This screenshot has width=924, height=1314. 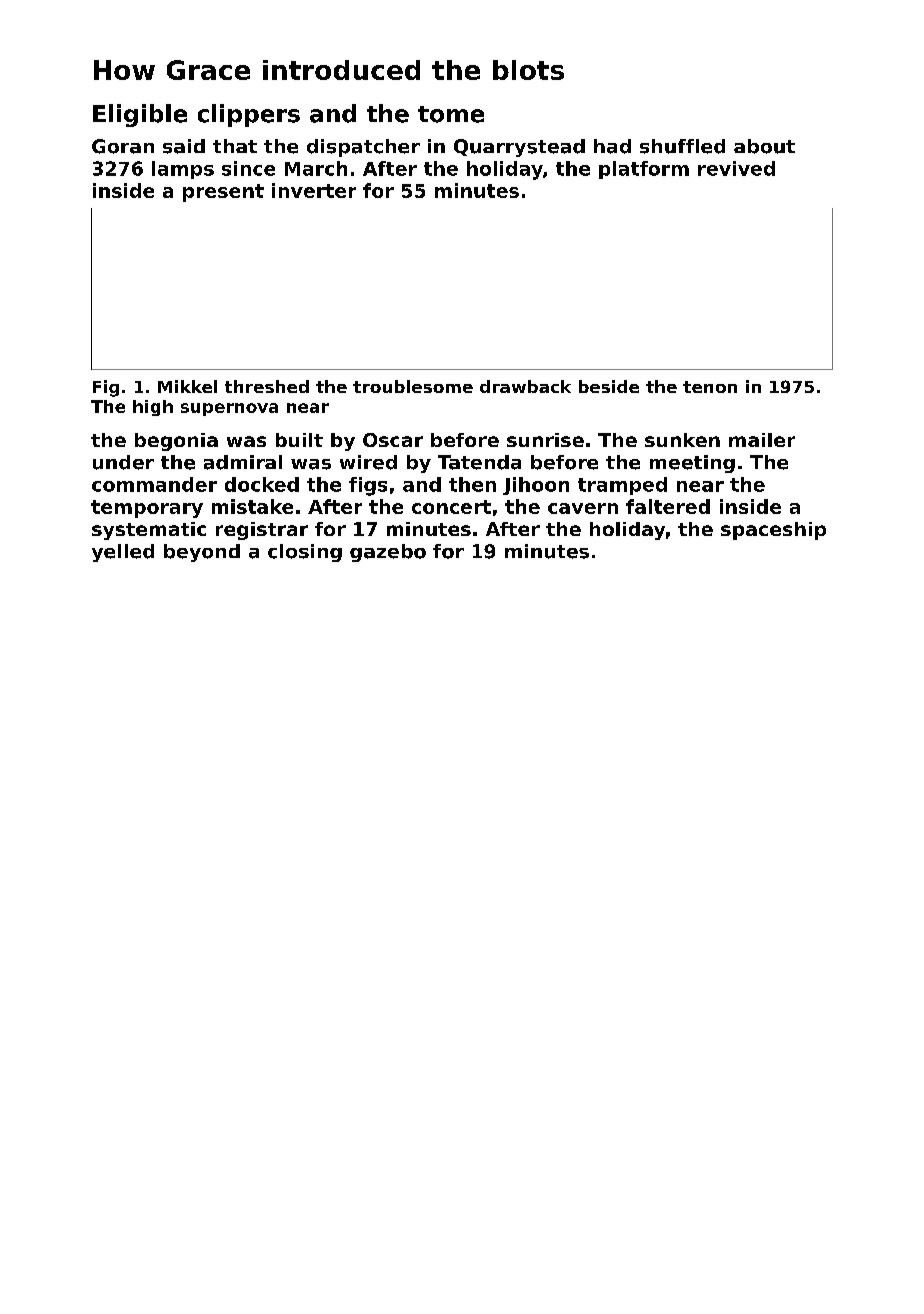 I want to click on platform, so click(x=644, y=170).
